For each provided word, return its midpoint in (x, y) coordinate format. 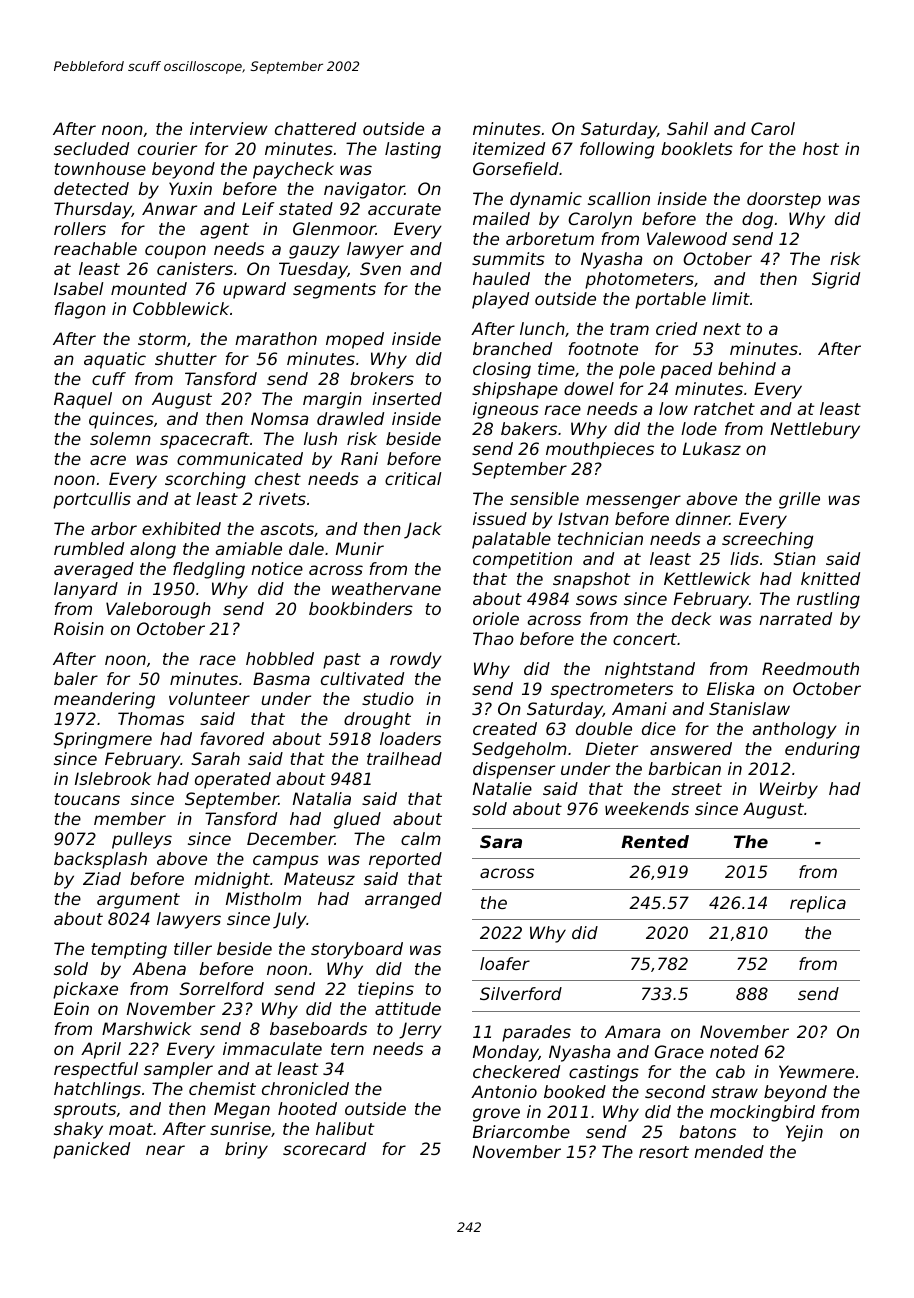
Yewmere (816, 1071)
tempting (129, 950)
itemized (509, 148)
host (821, 148)
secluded (91, 148)
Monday (506, 1053)
